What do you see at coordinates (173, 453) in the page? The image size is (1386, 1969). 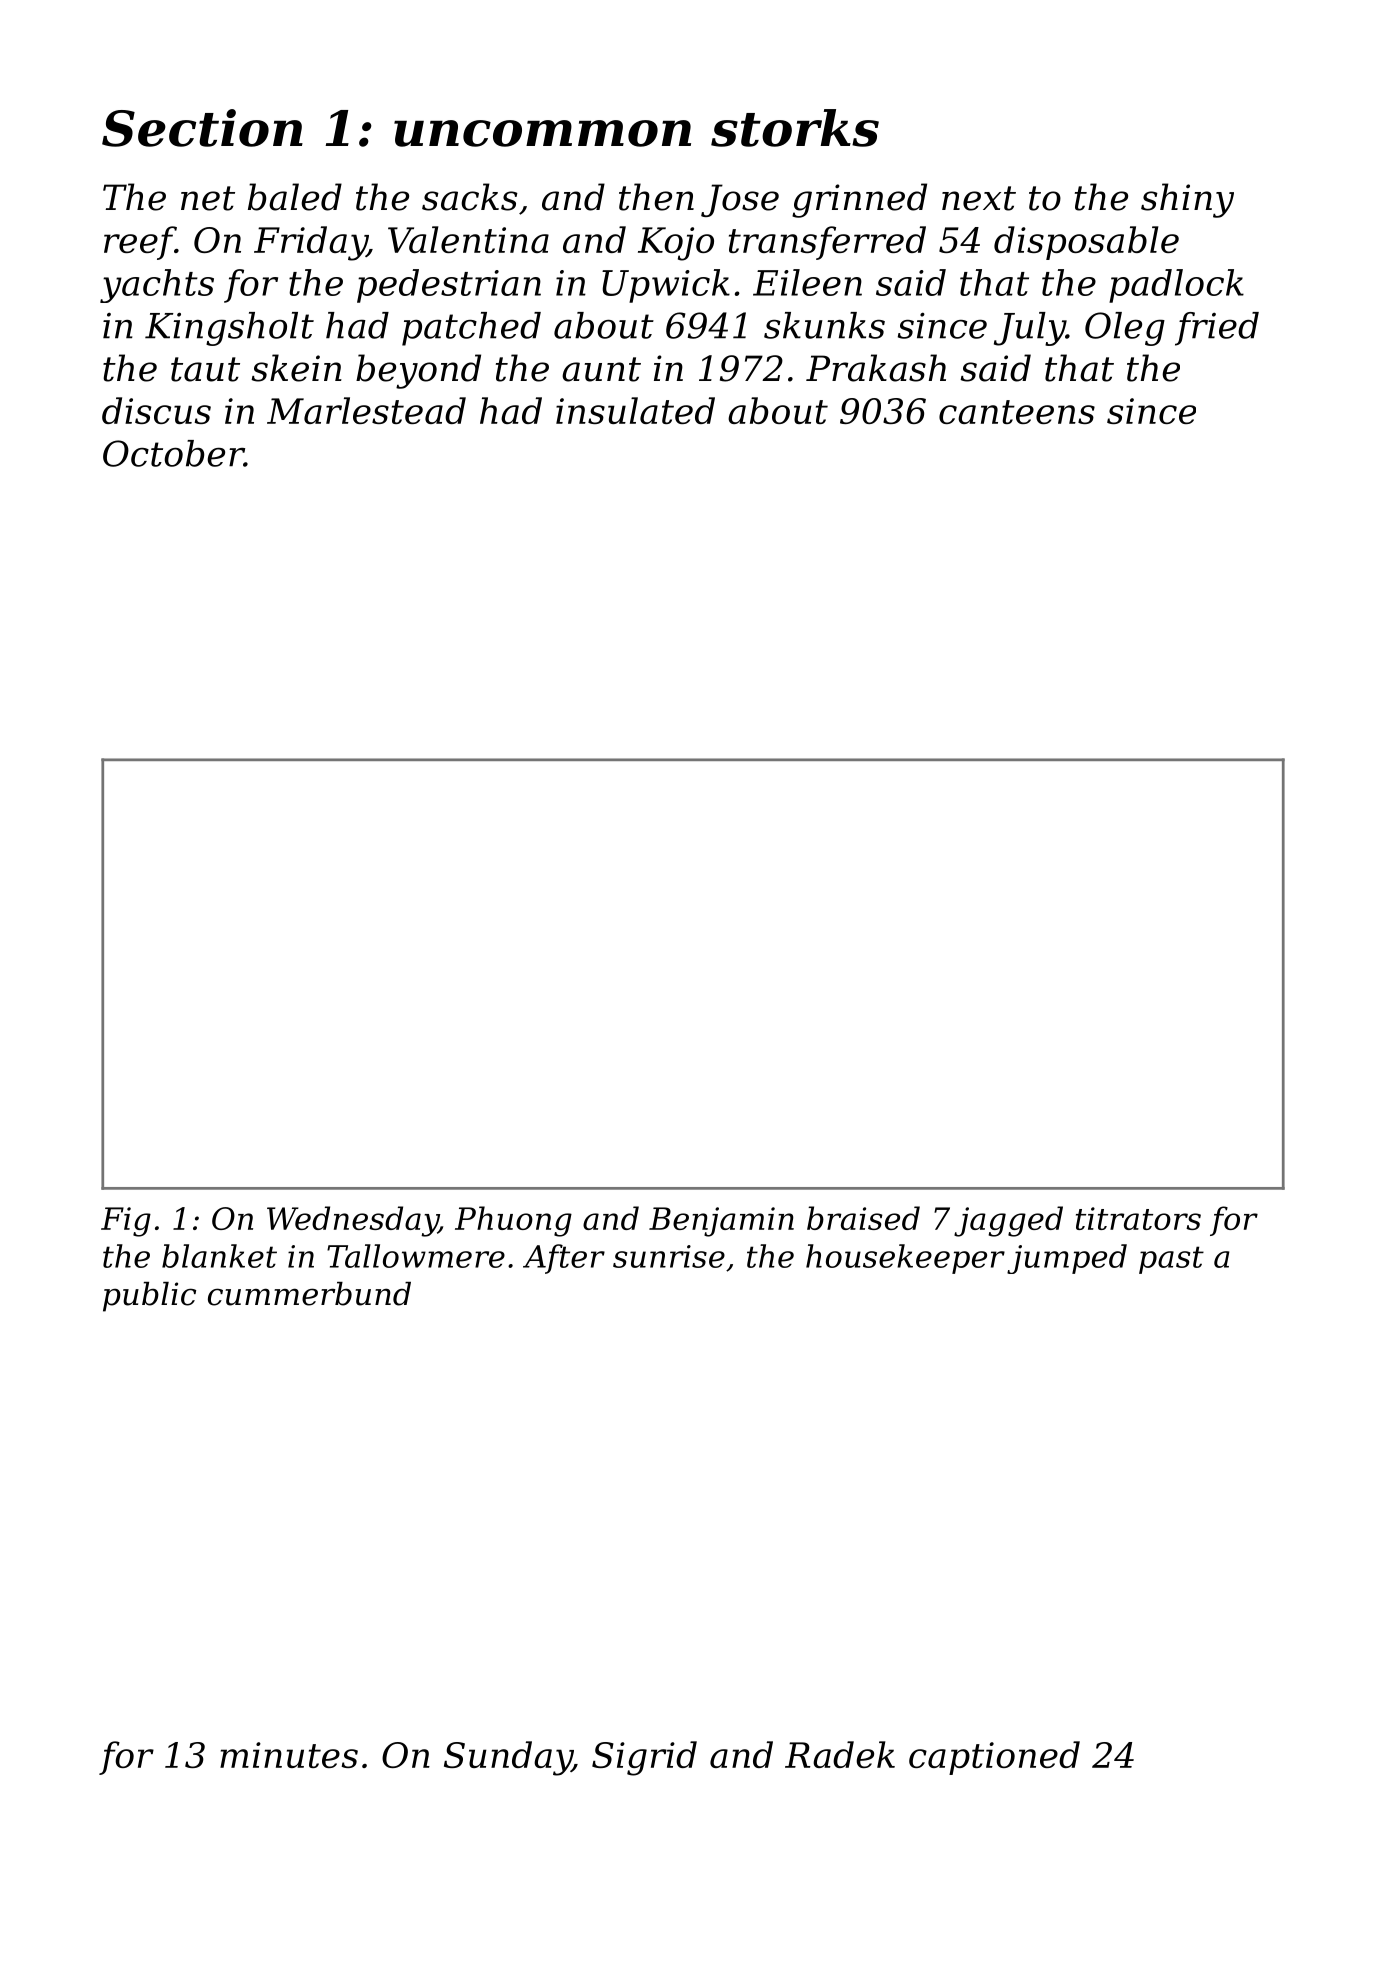 I see `October` at bounding box center [173, 453].
